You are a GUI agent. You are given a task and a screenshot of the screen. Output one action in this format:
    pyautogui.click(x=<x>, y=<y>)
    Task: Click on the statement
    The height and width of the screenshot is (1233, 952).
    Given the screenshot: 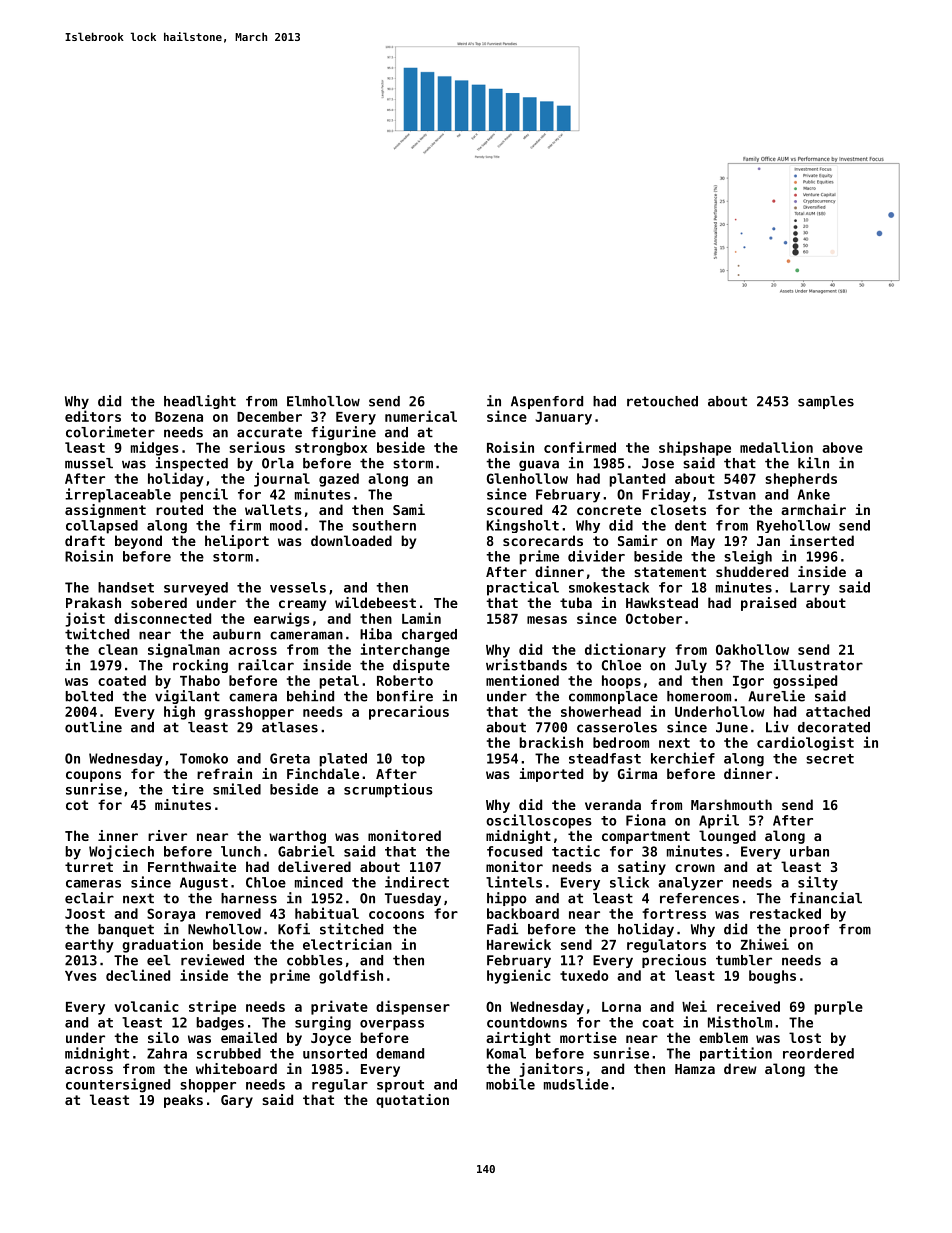 What is the action you would take?
    pyautogui.click(x=670, y=572)
